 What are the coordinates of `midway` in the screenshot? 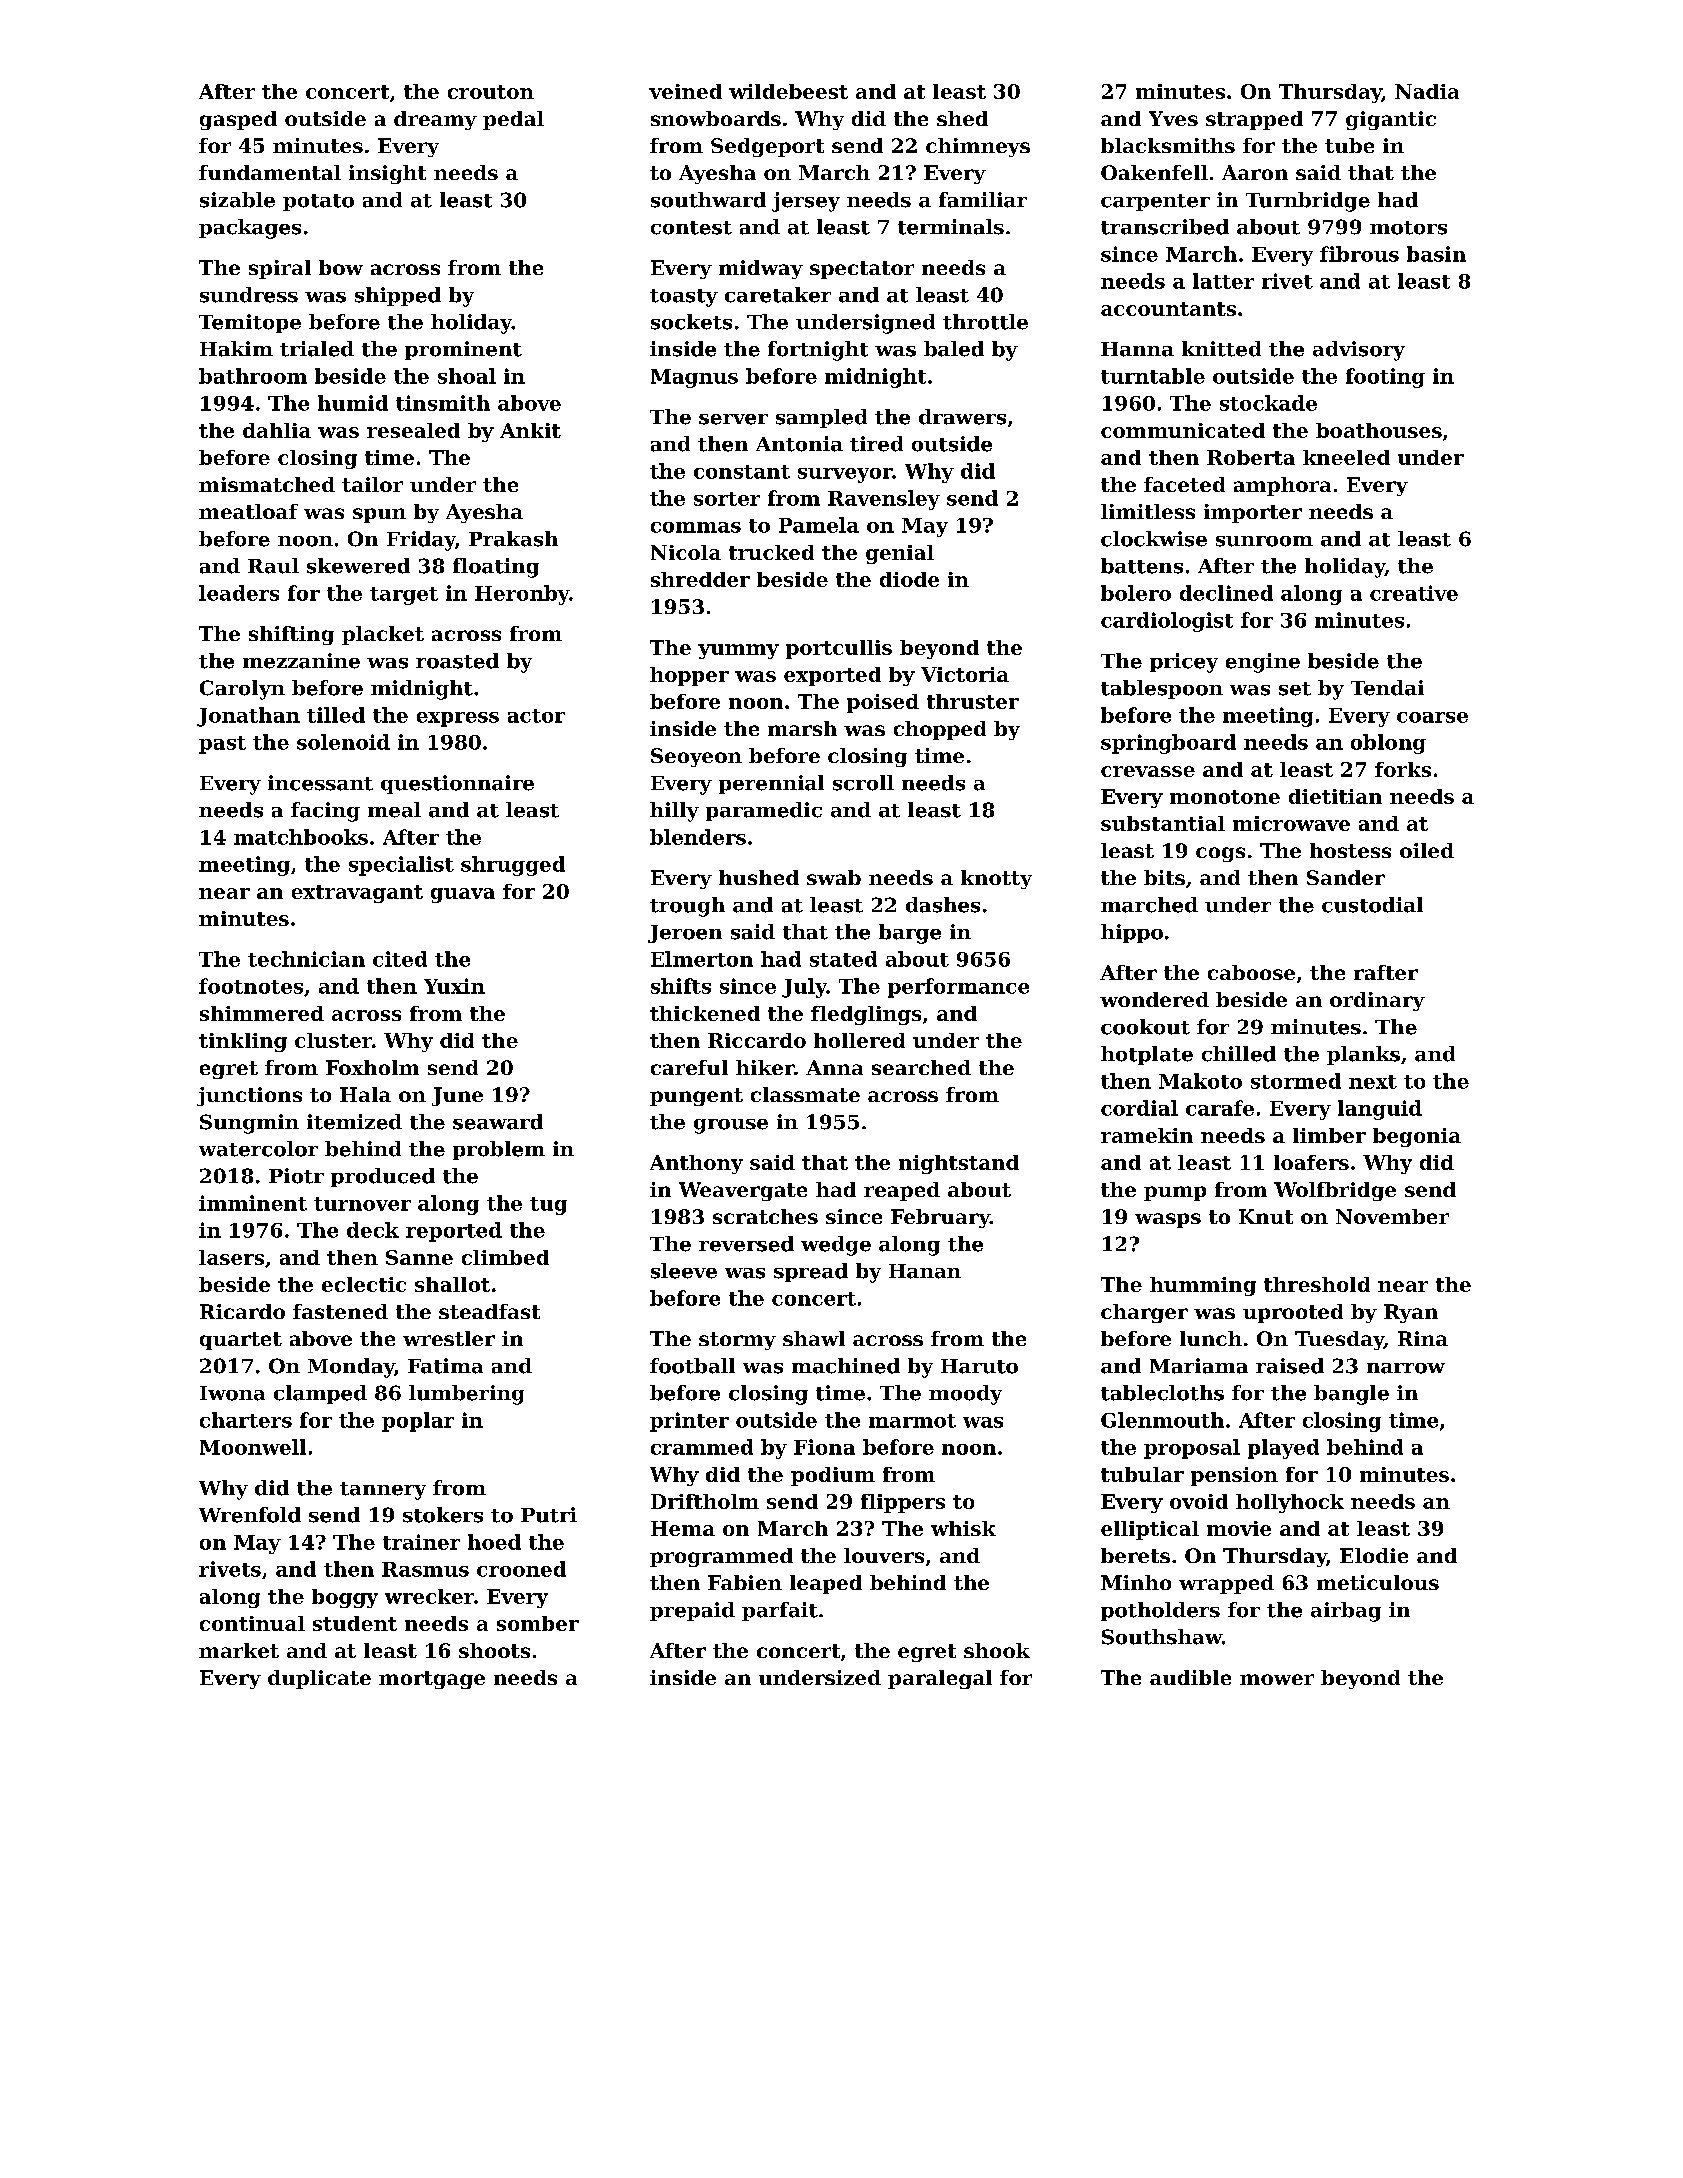 It's located at (761, 269).
